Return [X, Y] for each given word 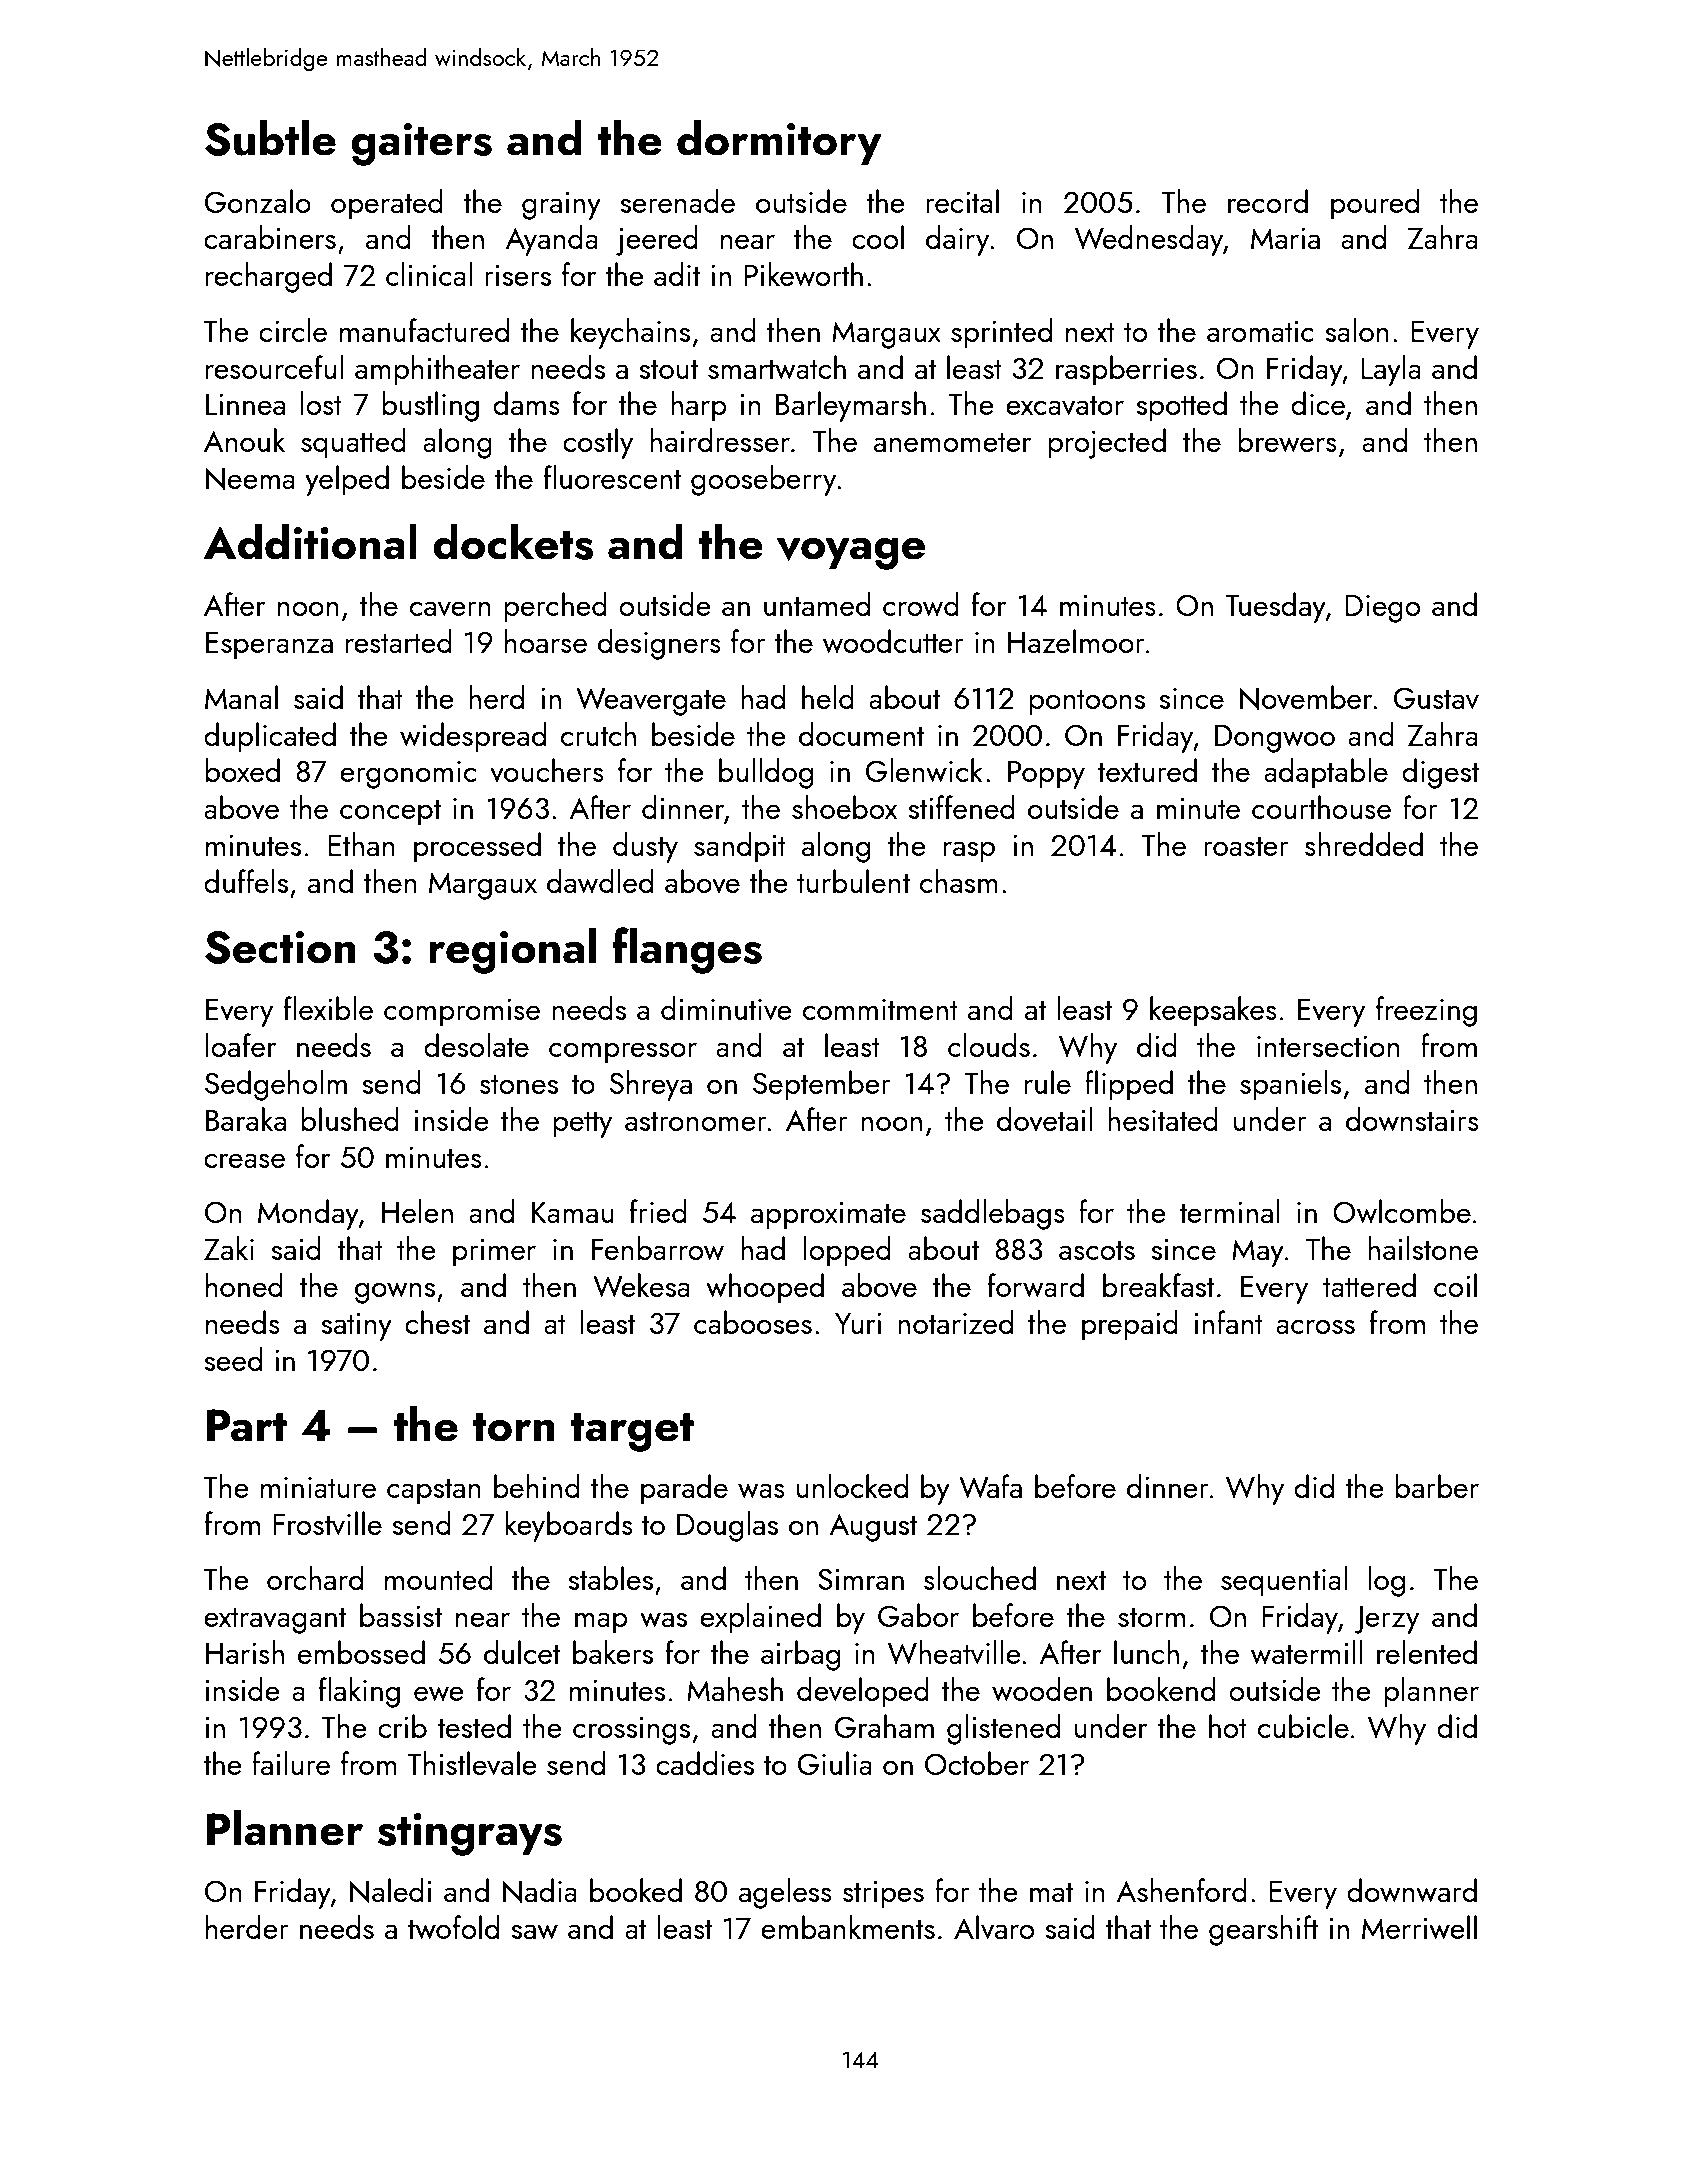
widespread [473, 737]
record [1268, 201]
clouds [989, 1045]
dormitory [779, 142]
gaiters [421, 144]
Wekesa [641, 1285]
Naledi [391, 1890]
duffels [246, 881]
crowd [921, 604]
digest [1440, 773]
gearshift [1263, 1930]
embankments [848, 1927]
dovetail [1044, 1119]
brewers [1287, 440]
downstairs [1412, 1119]
